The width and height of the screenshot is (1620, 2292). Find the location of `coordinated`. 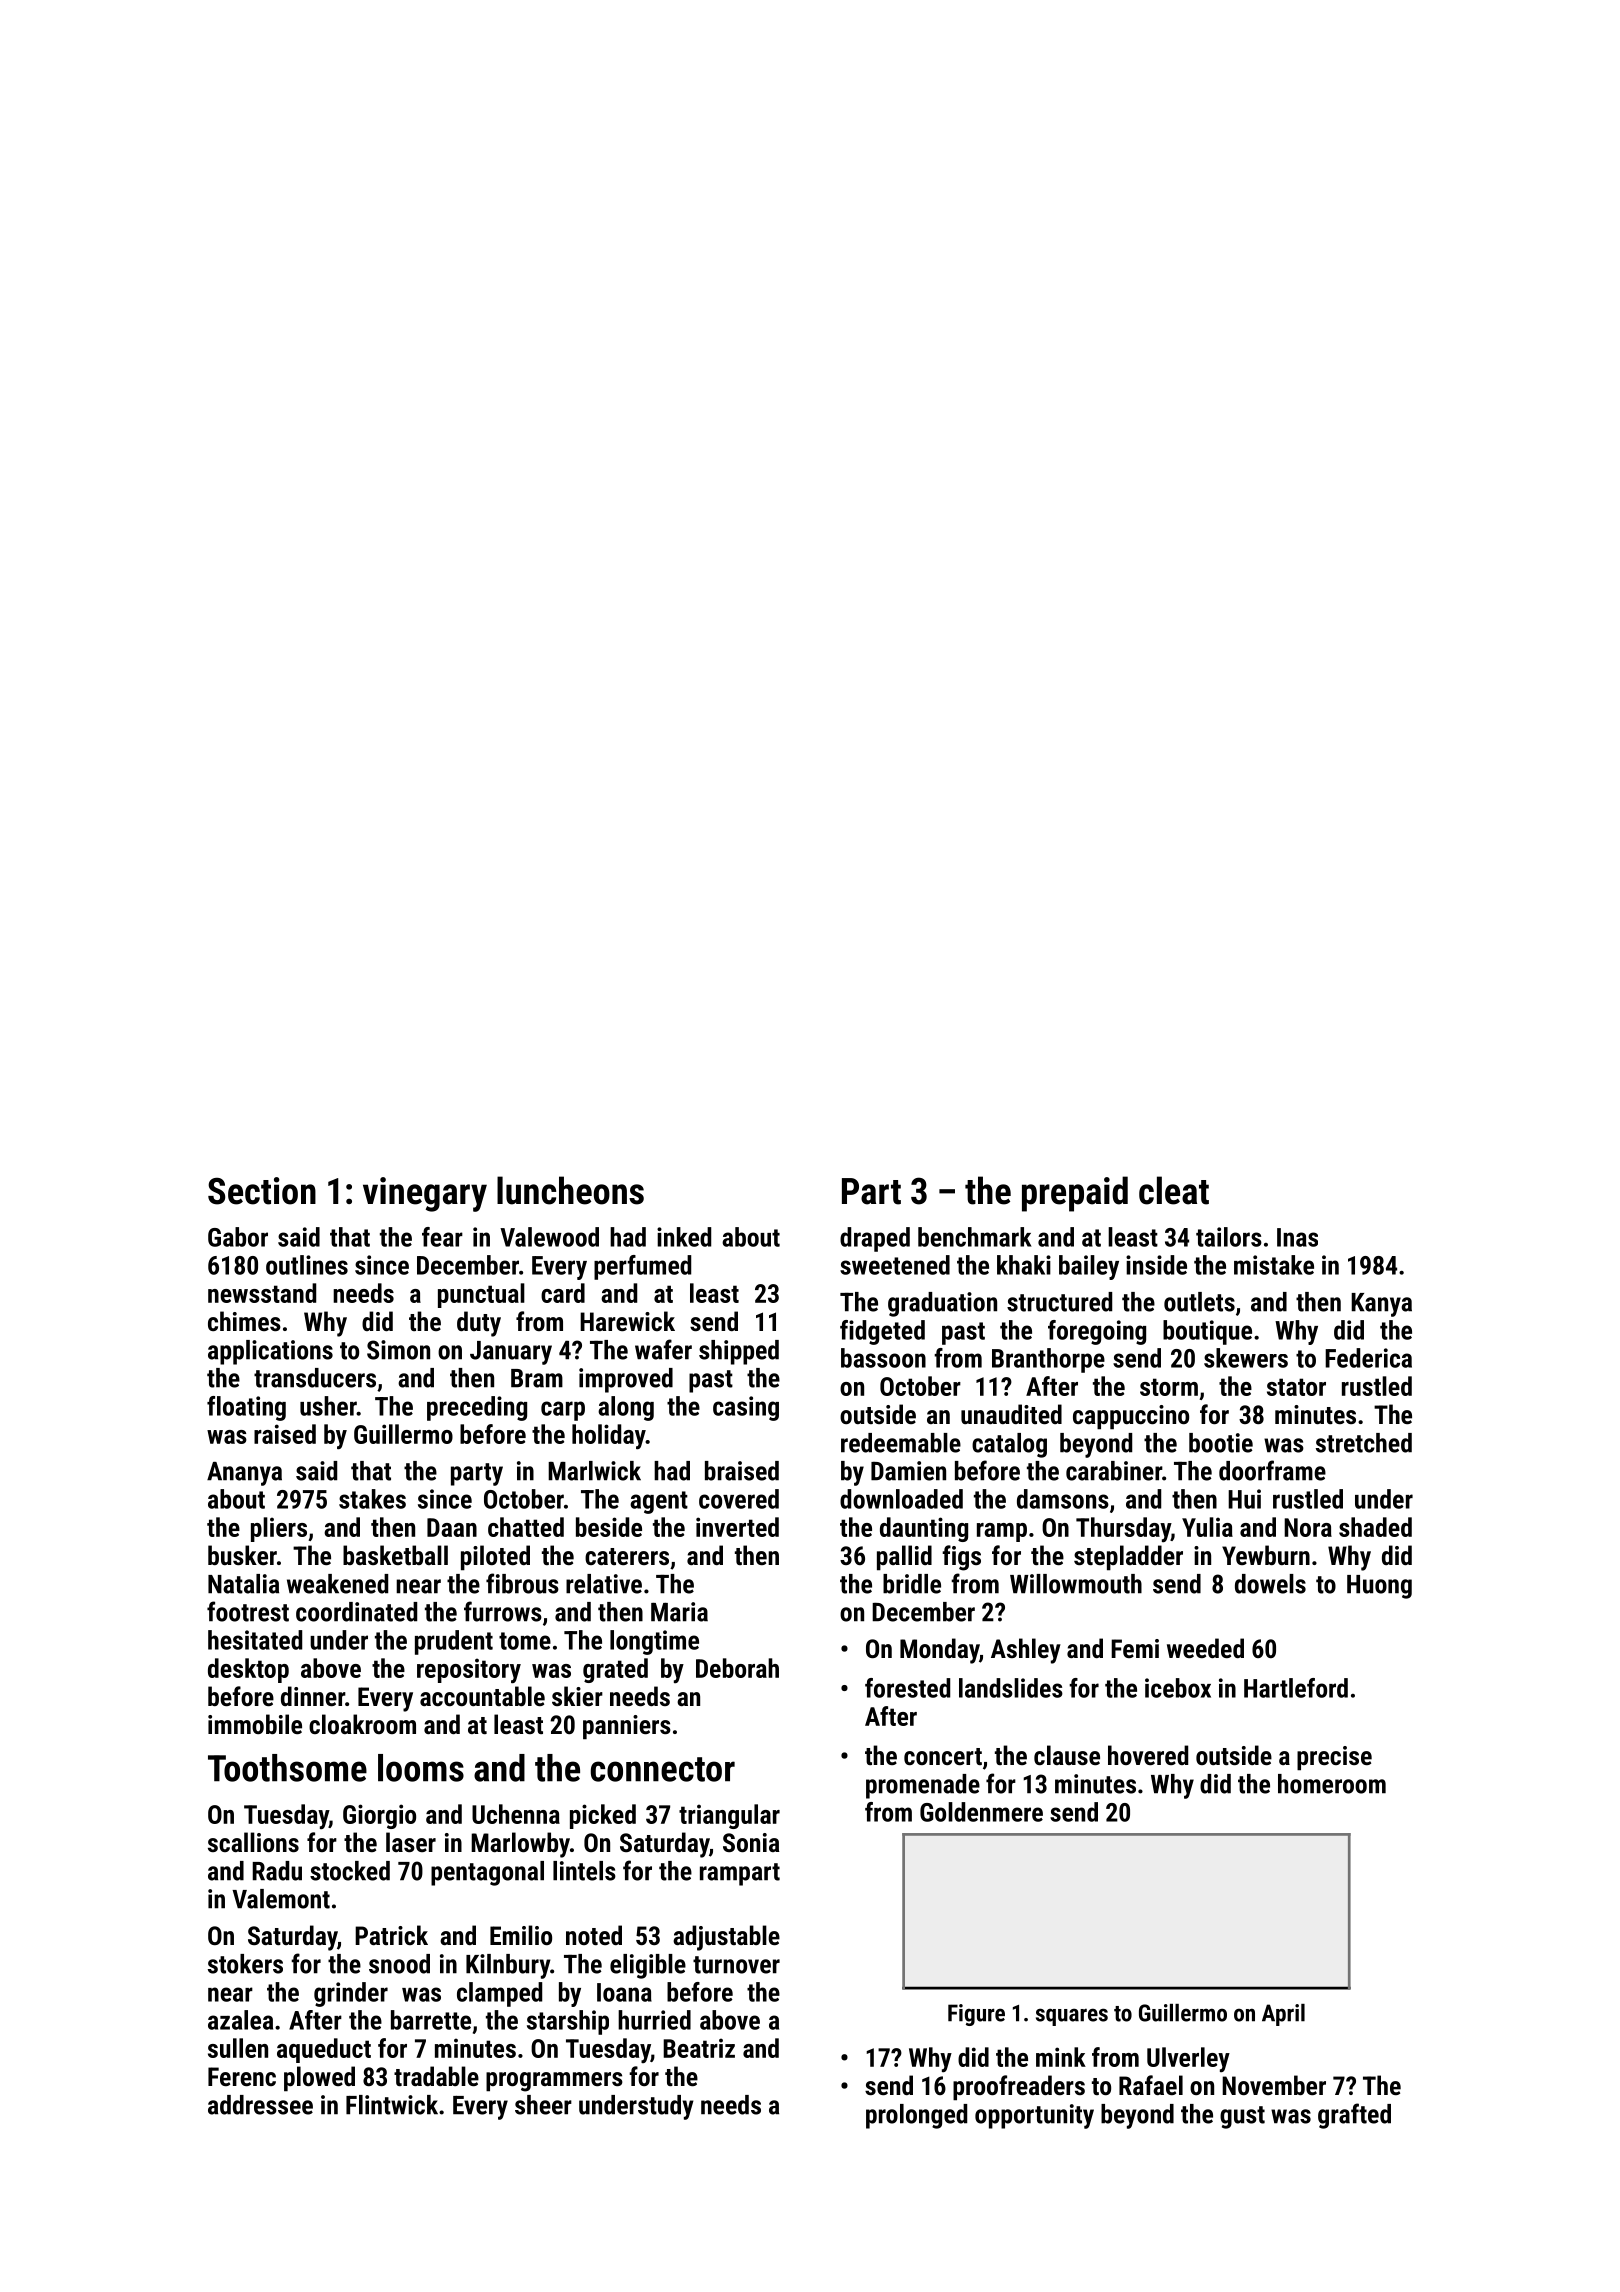

coordinated is located at coordinates (356, 1612).
